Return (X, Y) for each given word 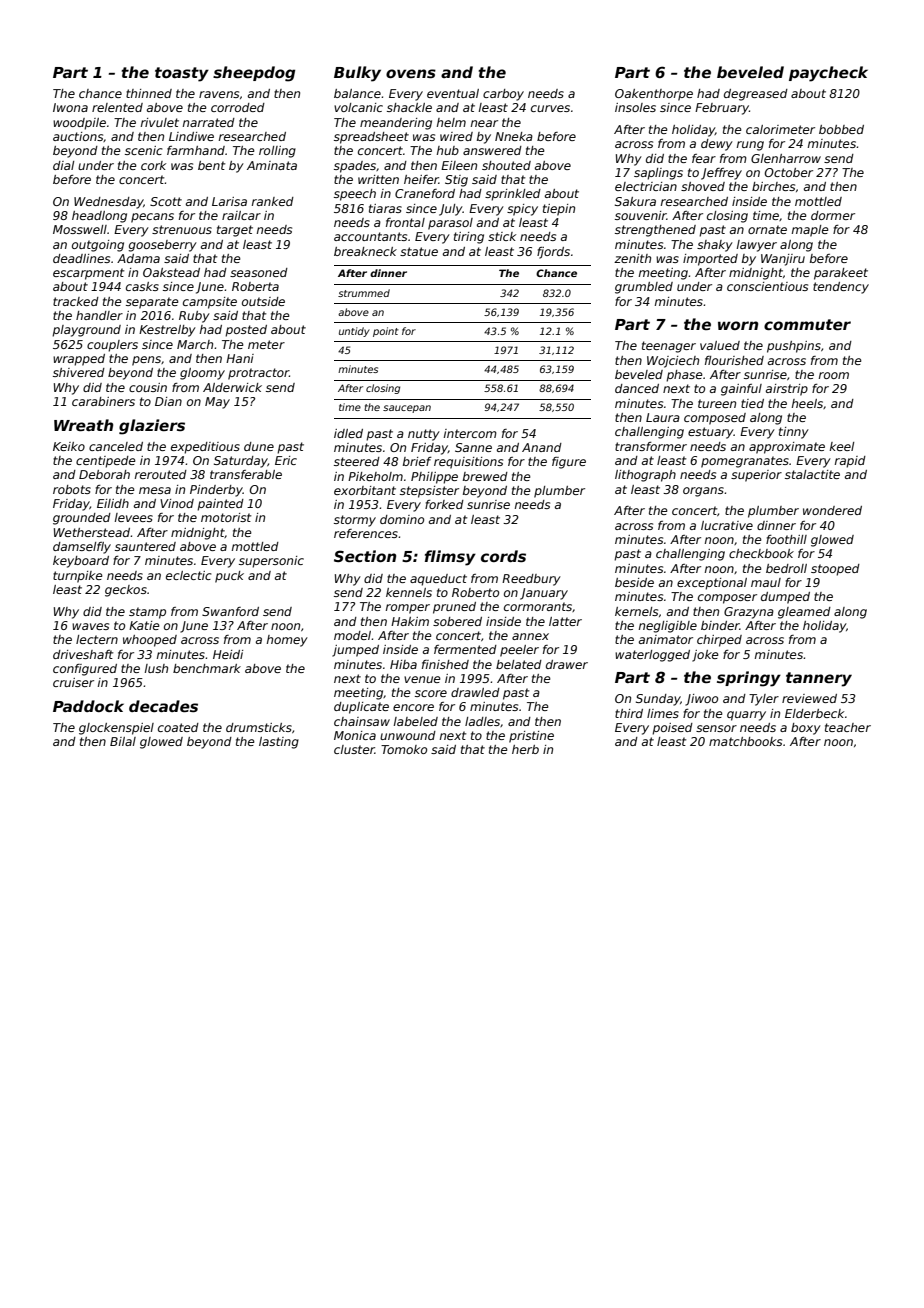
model (353, 635)
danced (637, 388)
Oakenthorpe (654, 95)
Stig (456, 181)
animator (666, 639)
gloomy (202, 374)
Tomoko (404, 749)
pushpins (794, 347)
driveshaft (83, 654)
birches (773, 186)
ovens (411, 73)
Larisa (229, 201)
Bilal (123, 741)
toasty (182, 74)
